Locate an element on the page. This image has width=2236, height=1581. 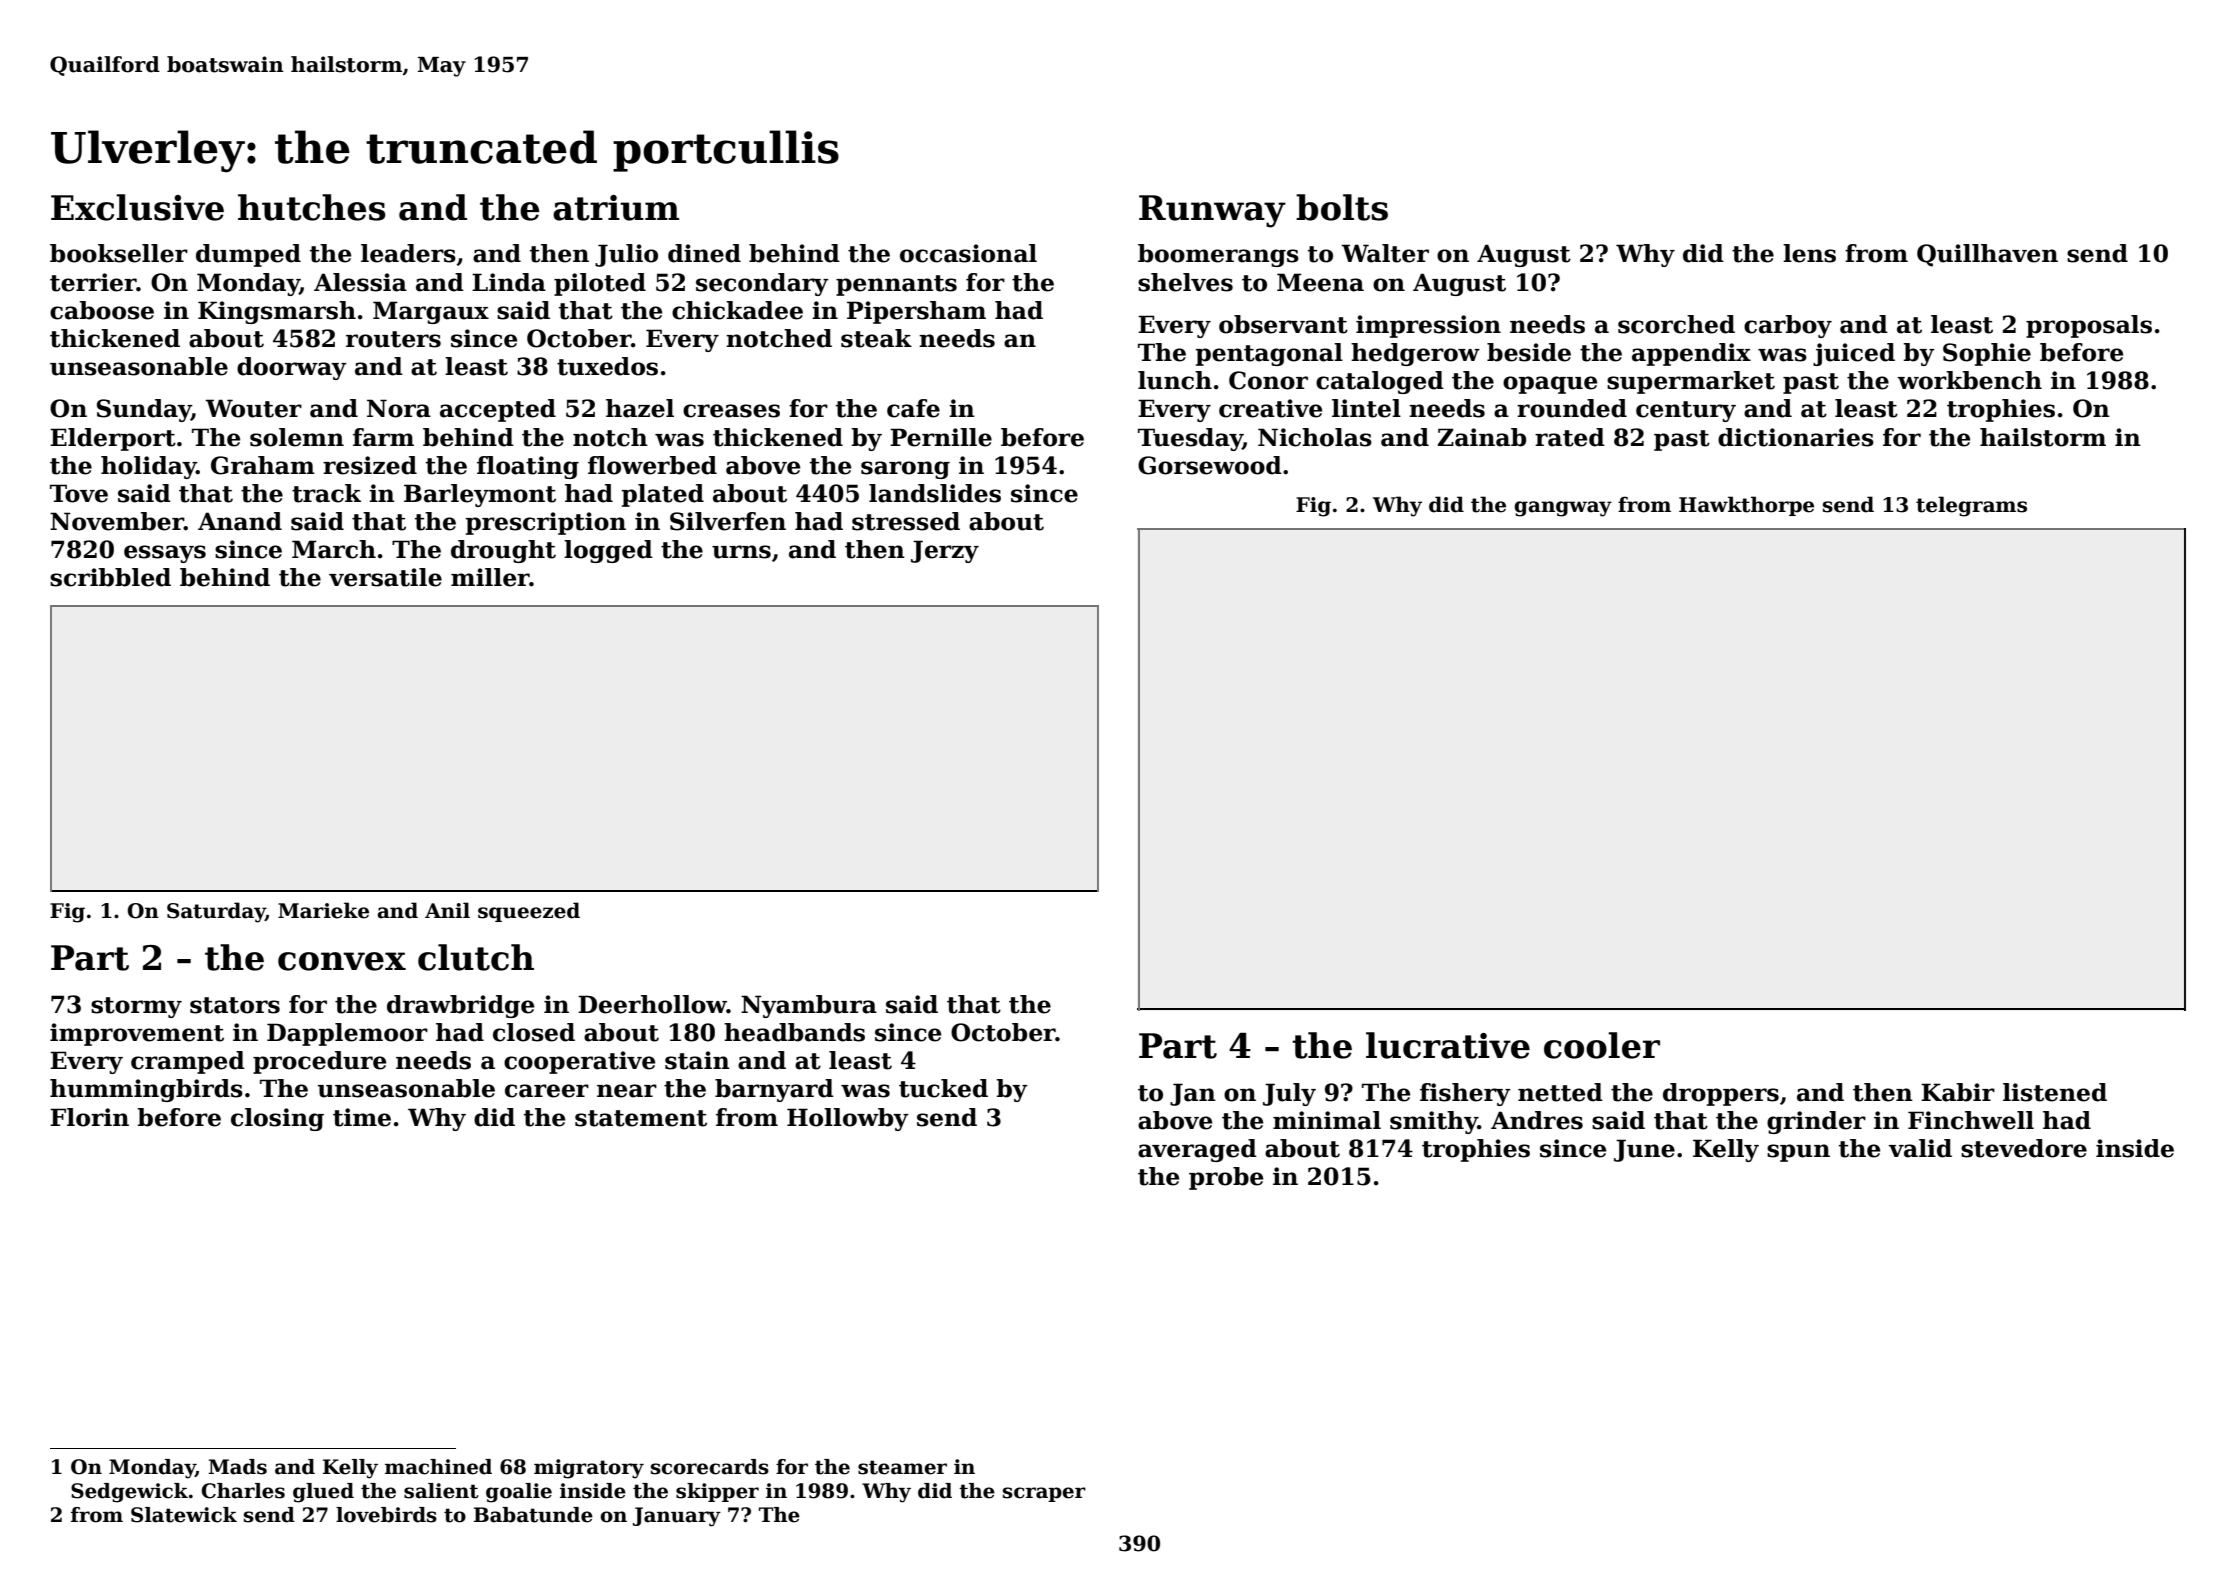
Hawkthorpe is located at coordinates (1746, 506).
